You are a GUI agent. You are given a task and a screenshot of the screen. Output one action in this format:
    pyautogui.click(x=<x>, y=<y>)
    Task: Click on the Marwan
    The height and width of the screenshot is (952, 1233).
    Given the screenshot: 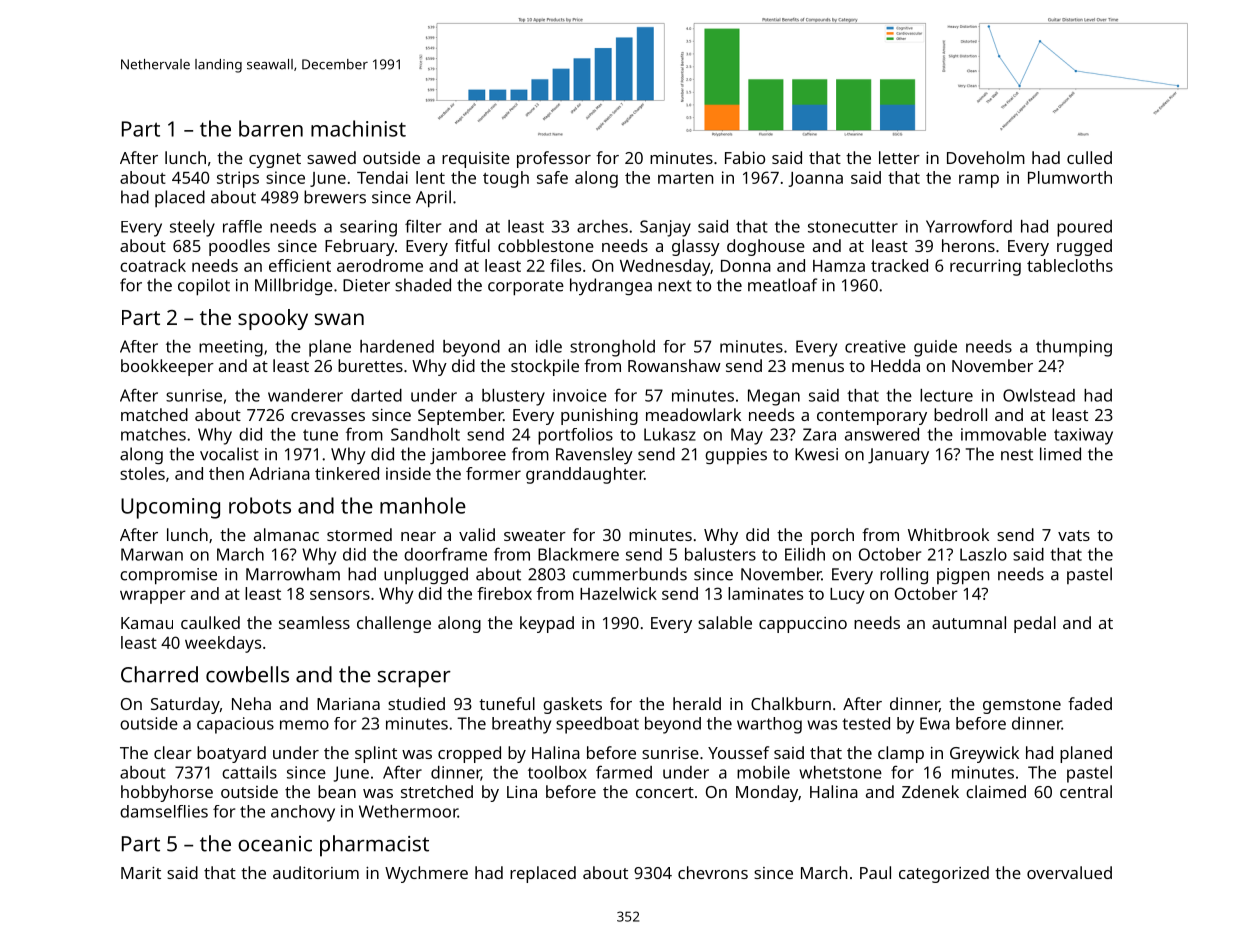 What is the action you would take?
    pyautogui.click(x=152, y=554)
